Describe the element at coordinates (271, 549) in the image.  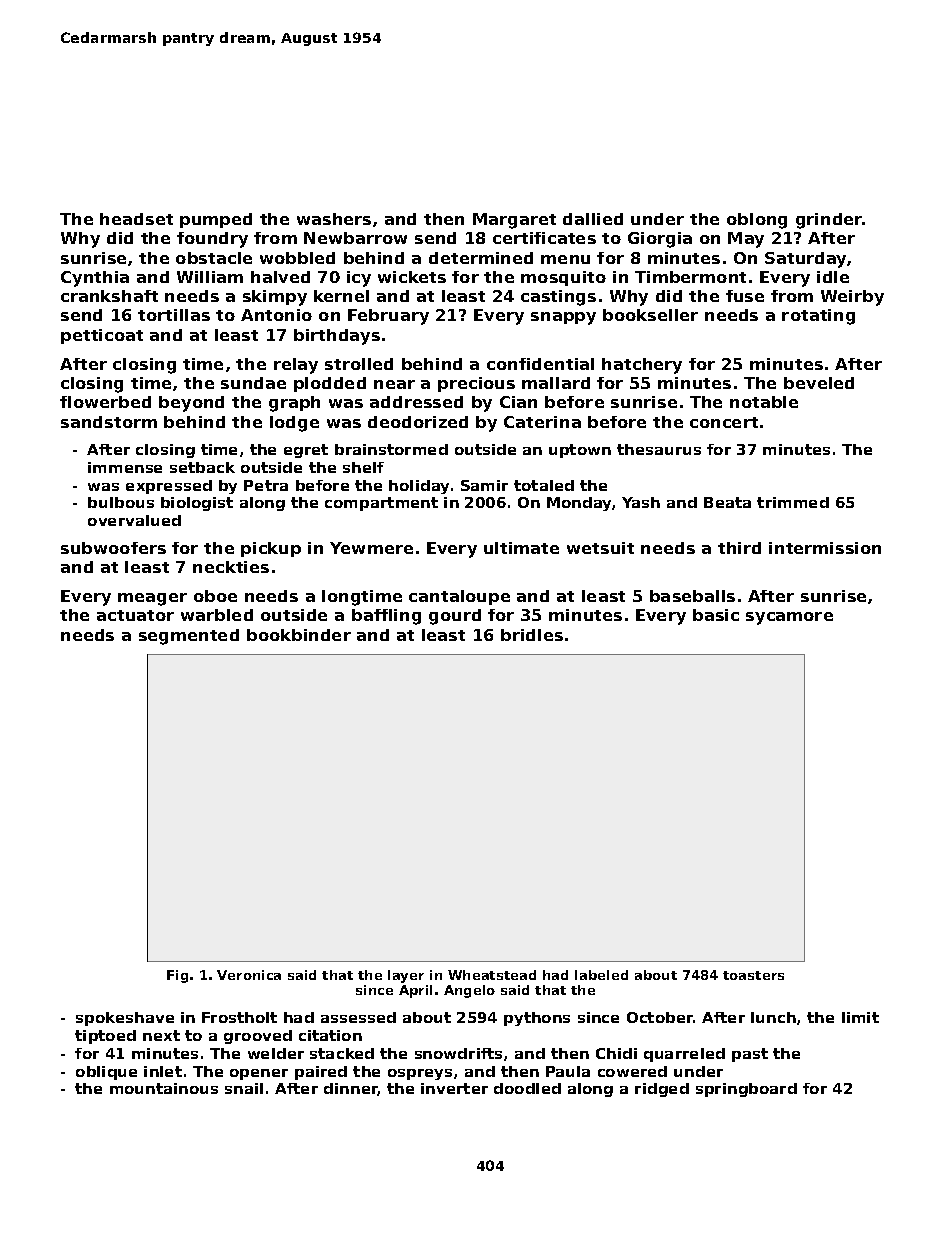
I see `pickup` at that location.
